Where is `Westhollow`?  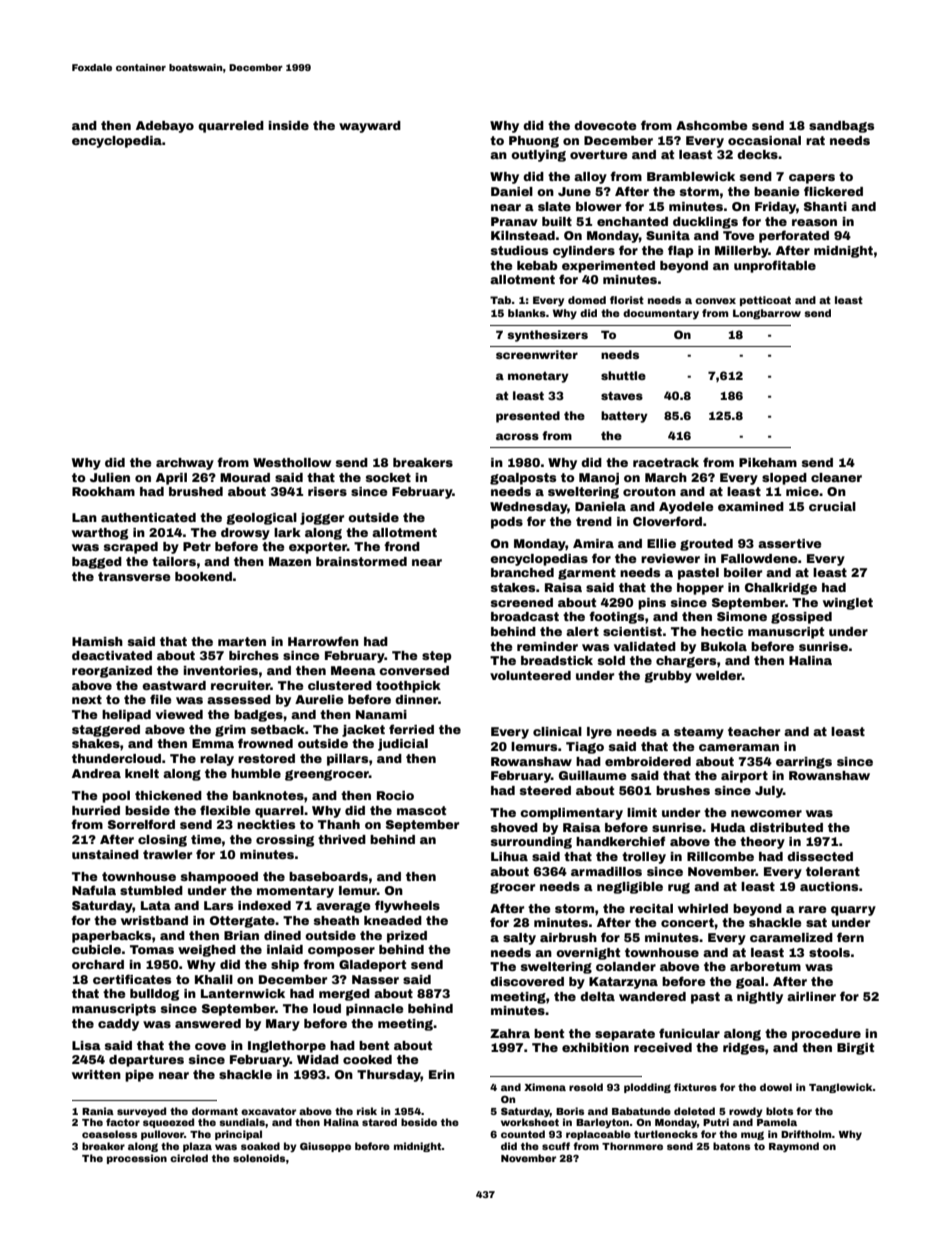
Westhollow is located at coordinates (292, 462).
